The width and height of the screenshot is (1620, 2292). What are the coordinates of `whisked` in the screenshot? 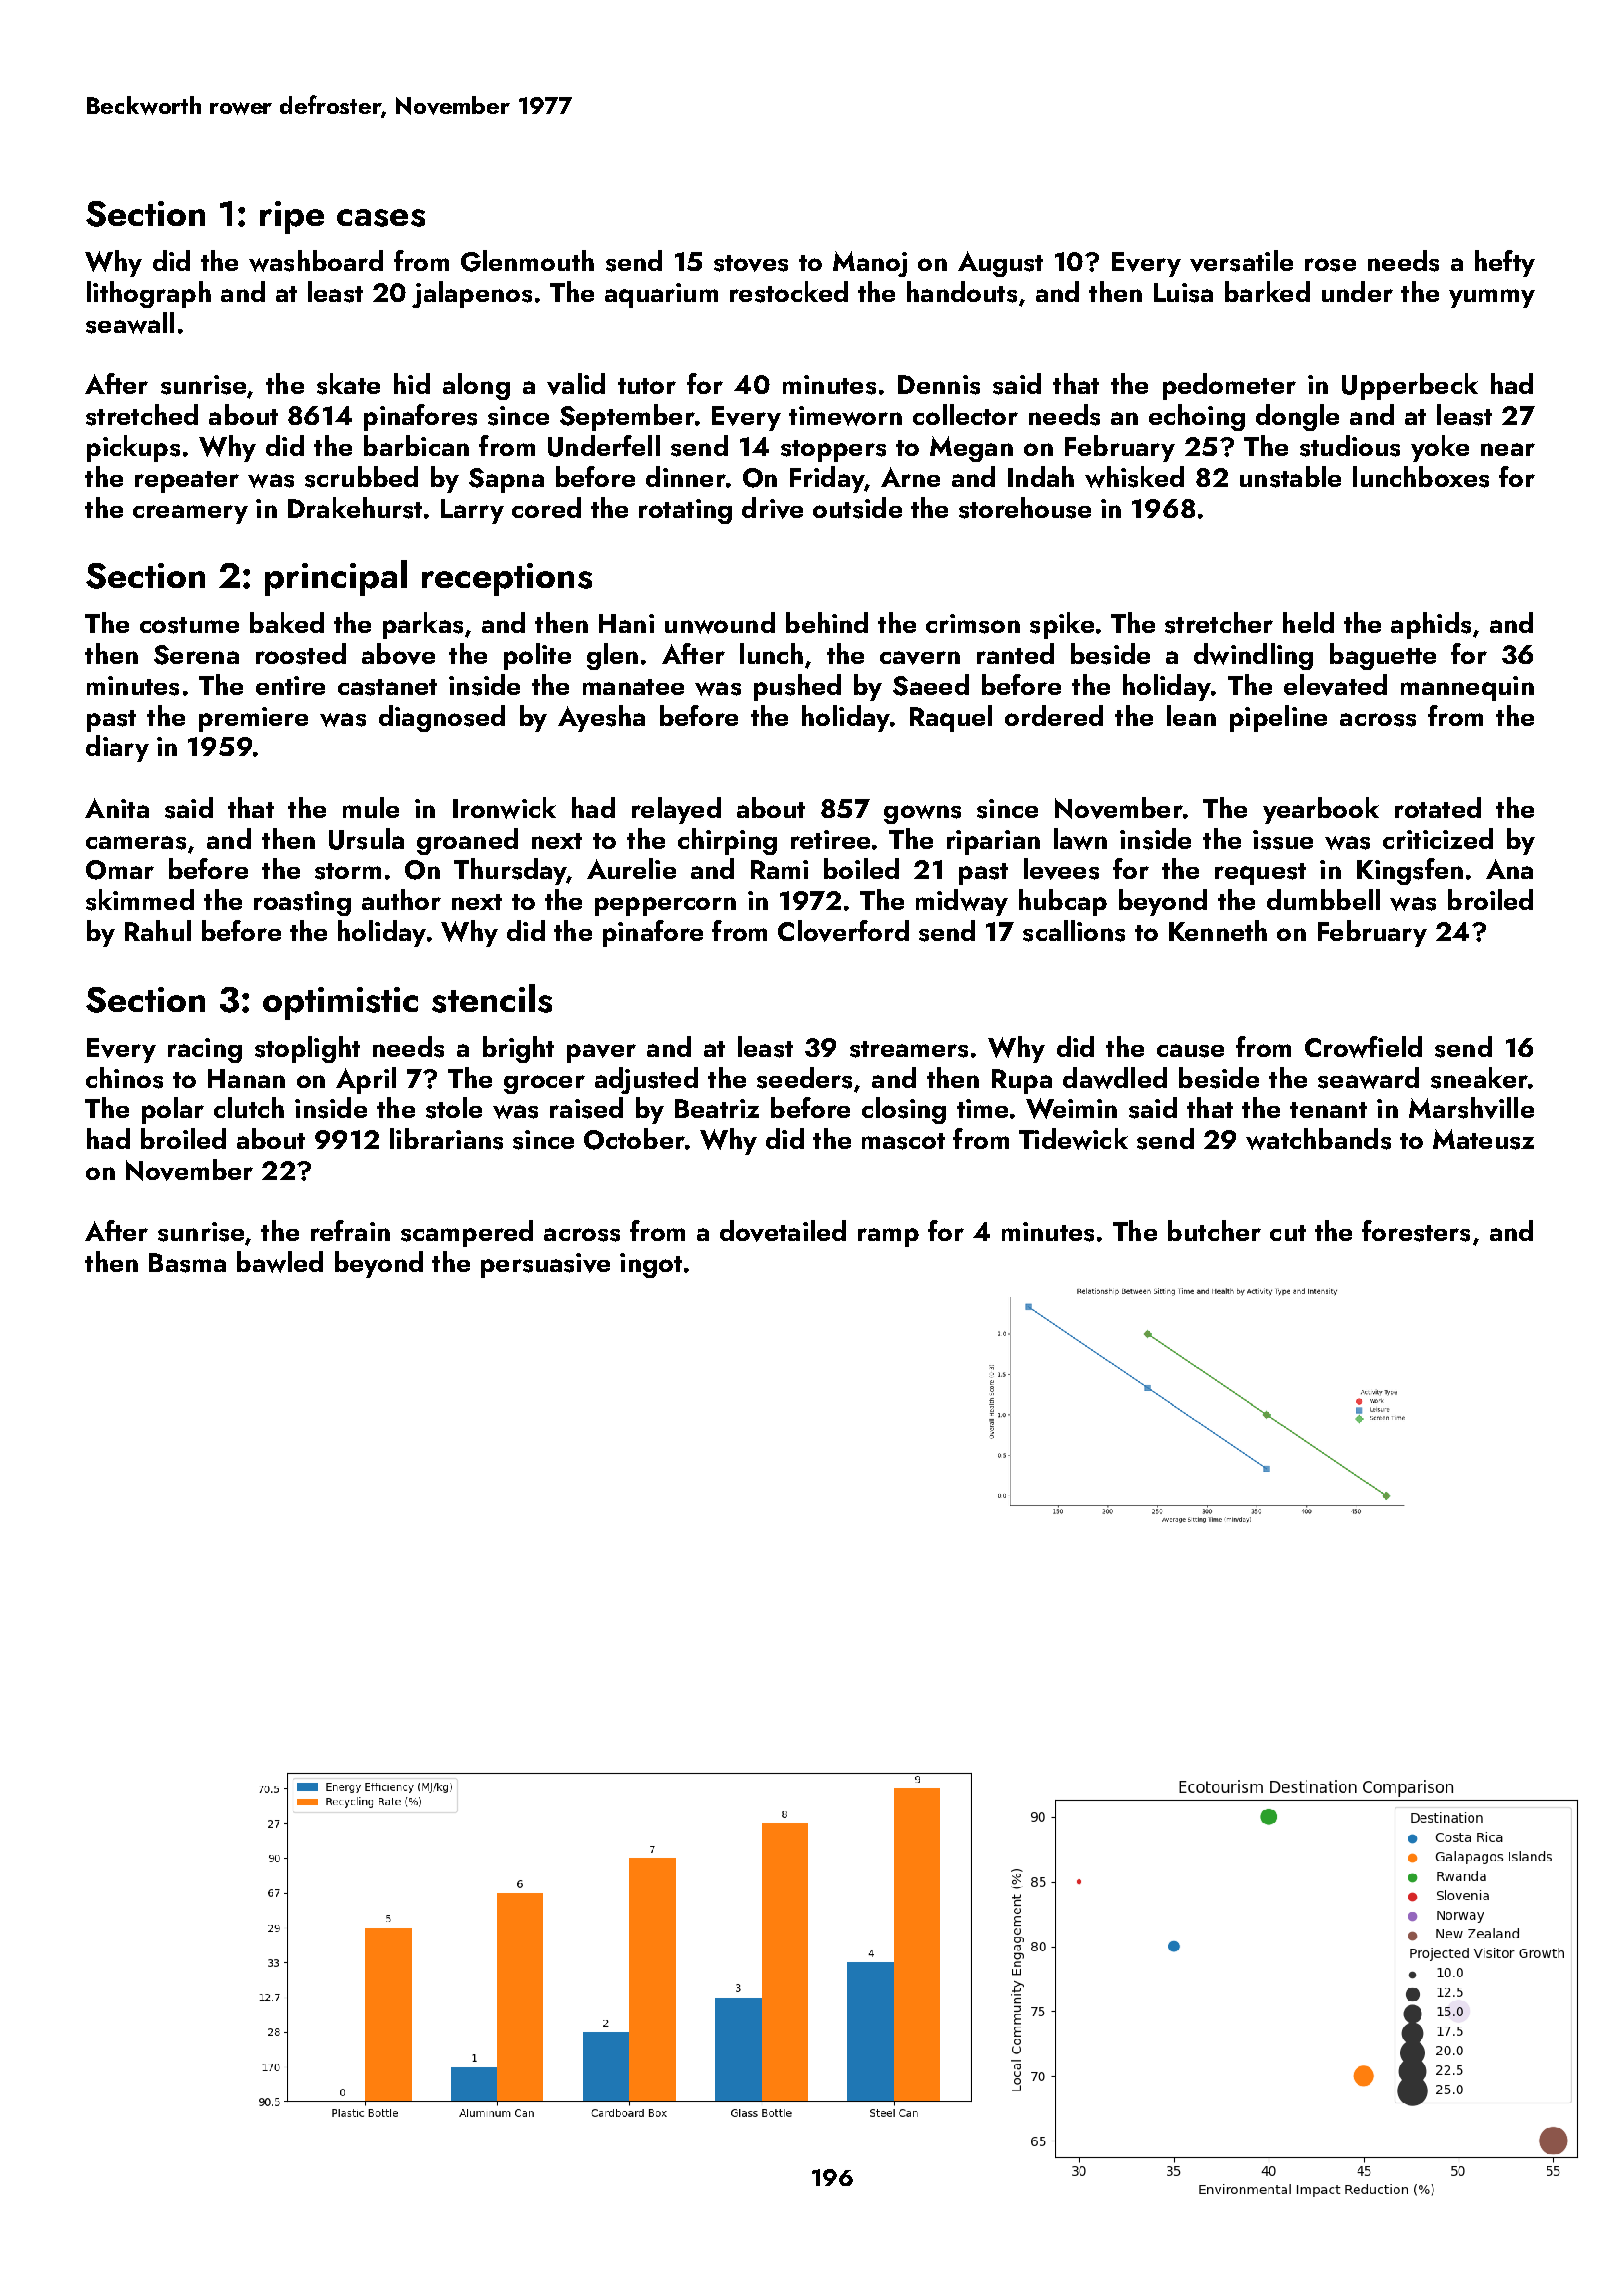 It's located at (1134, 477).
